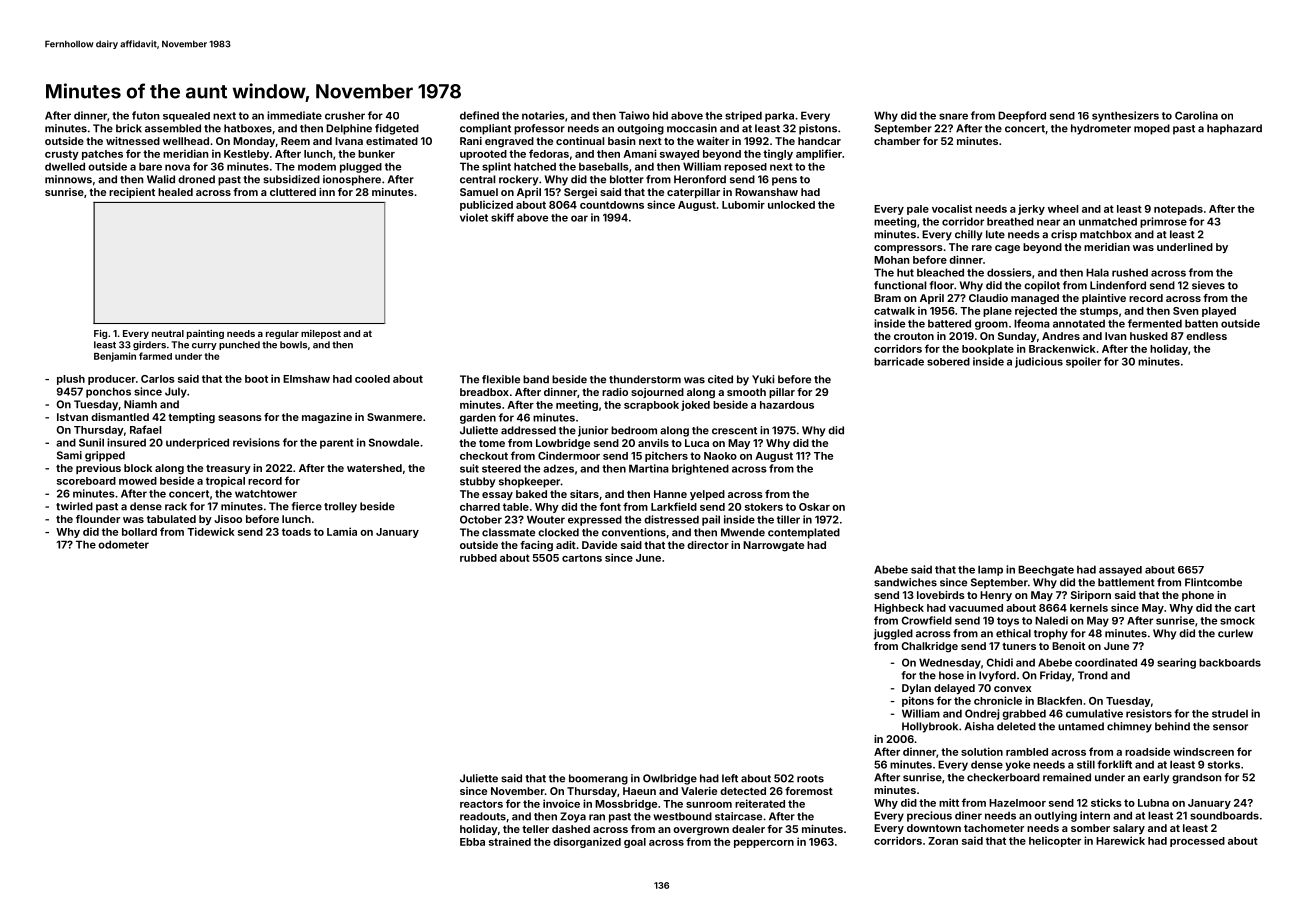  I want to click on battlement, so click(1126, 582).
